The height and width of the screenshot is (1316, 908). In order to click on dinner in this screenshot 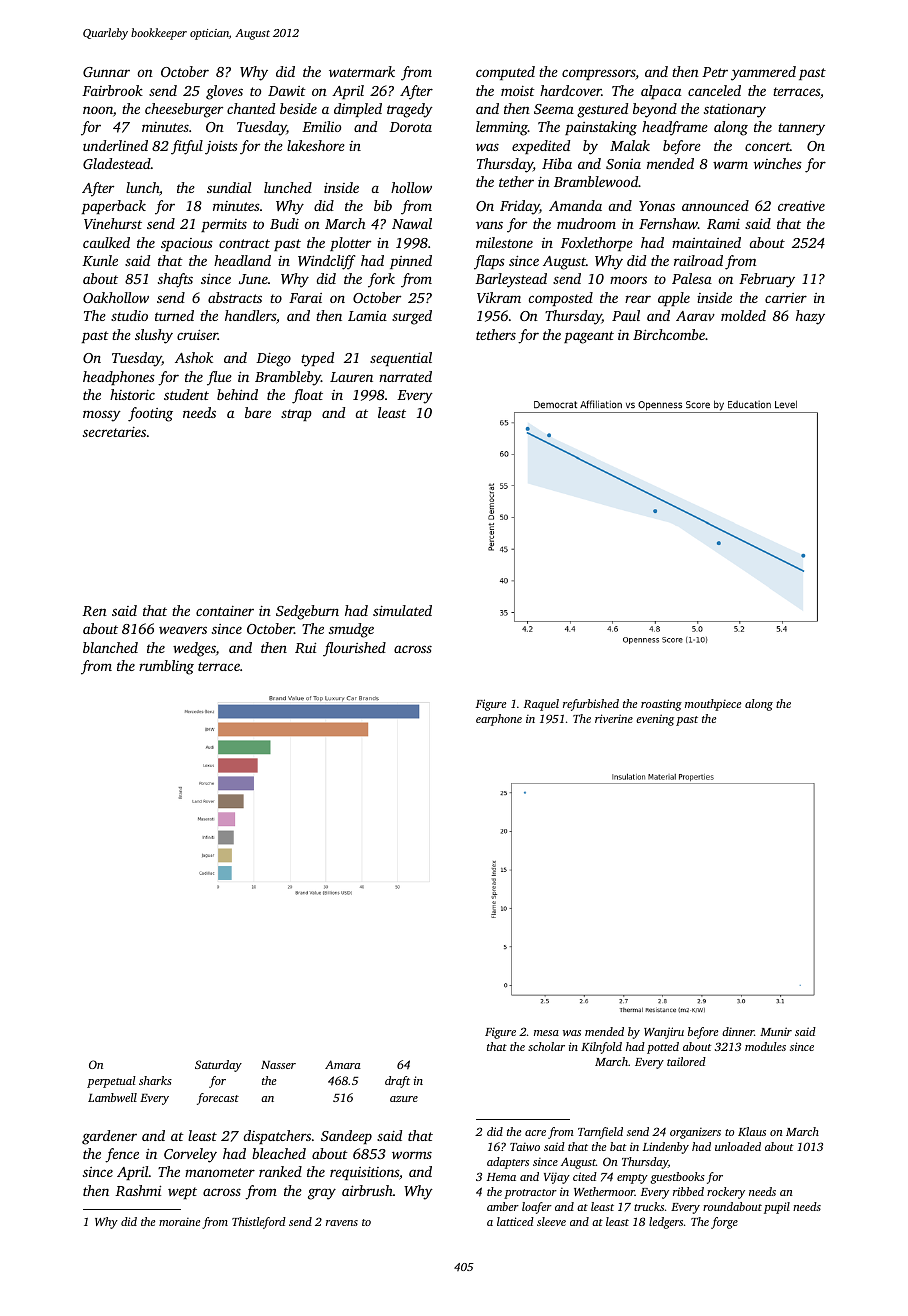, I will do `click(738, 1031)`.
